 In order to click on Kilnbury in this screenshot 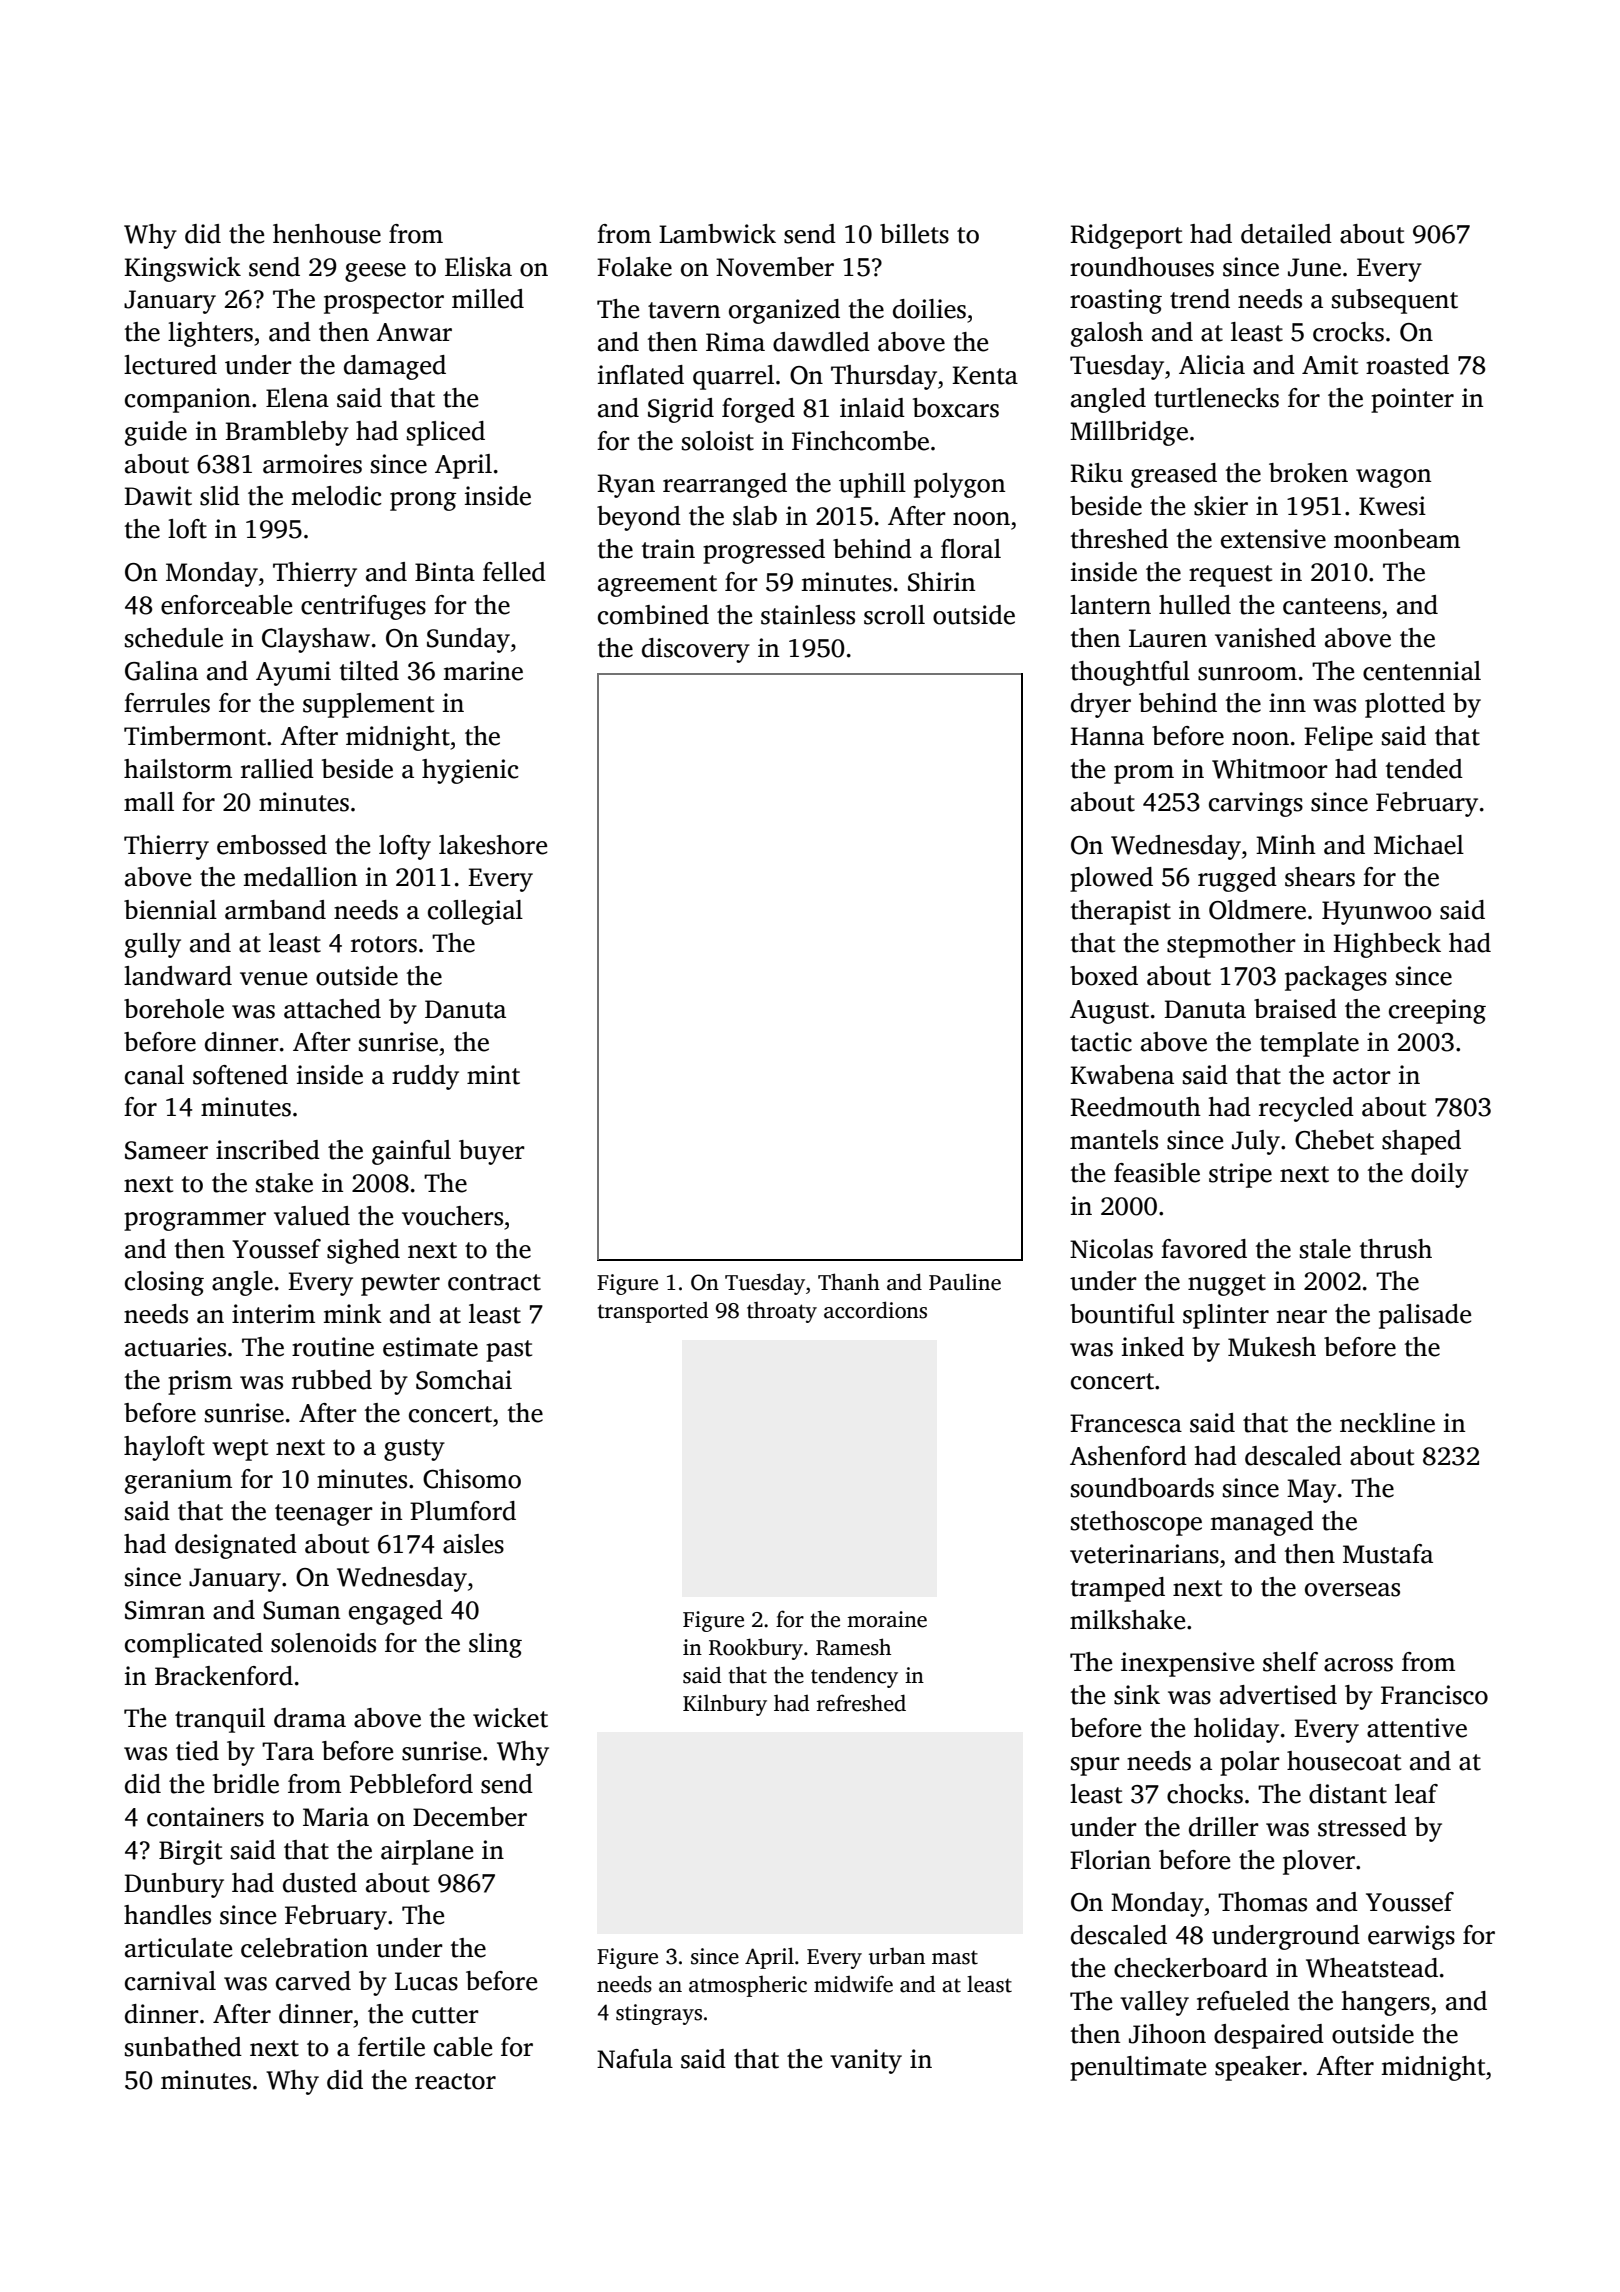, I will do `click(725, 1705)`.
